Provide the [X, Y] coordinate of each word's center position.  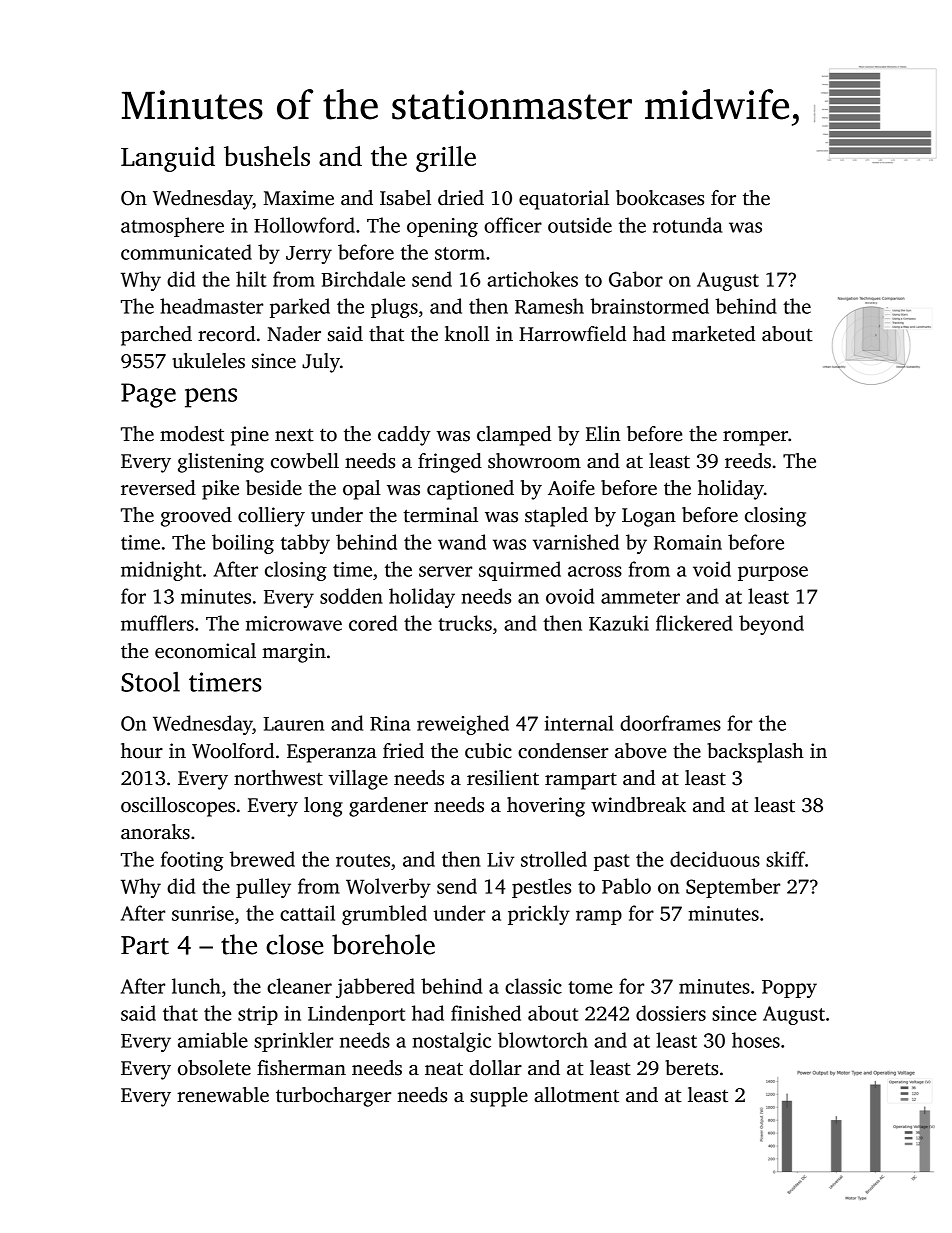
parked [300, 308]
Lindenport [357, 1015]
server [445, 571]
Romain [688, 542]
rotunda [687, 225]
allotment [576, 1095]
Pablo [626, 886]
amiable [213, 1040]
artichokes [532, 279]
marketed [713, 334]
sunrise [203, 913]
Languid [168, 159]
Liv [500, 859]
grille [446, 159]
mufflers [157, 623]
